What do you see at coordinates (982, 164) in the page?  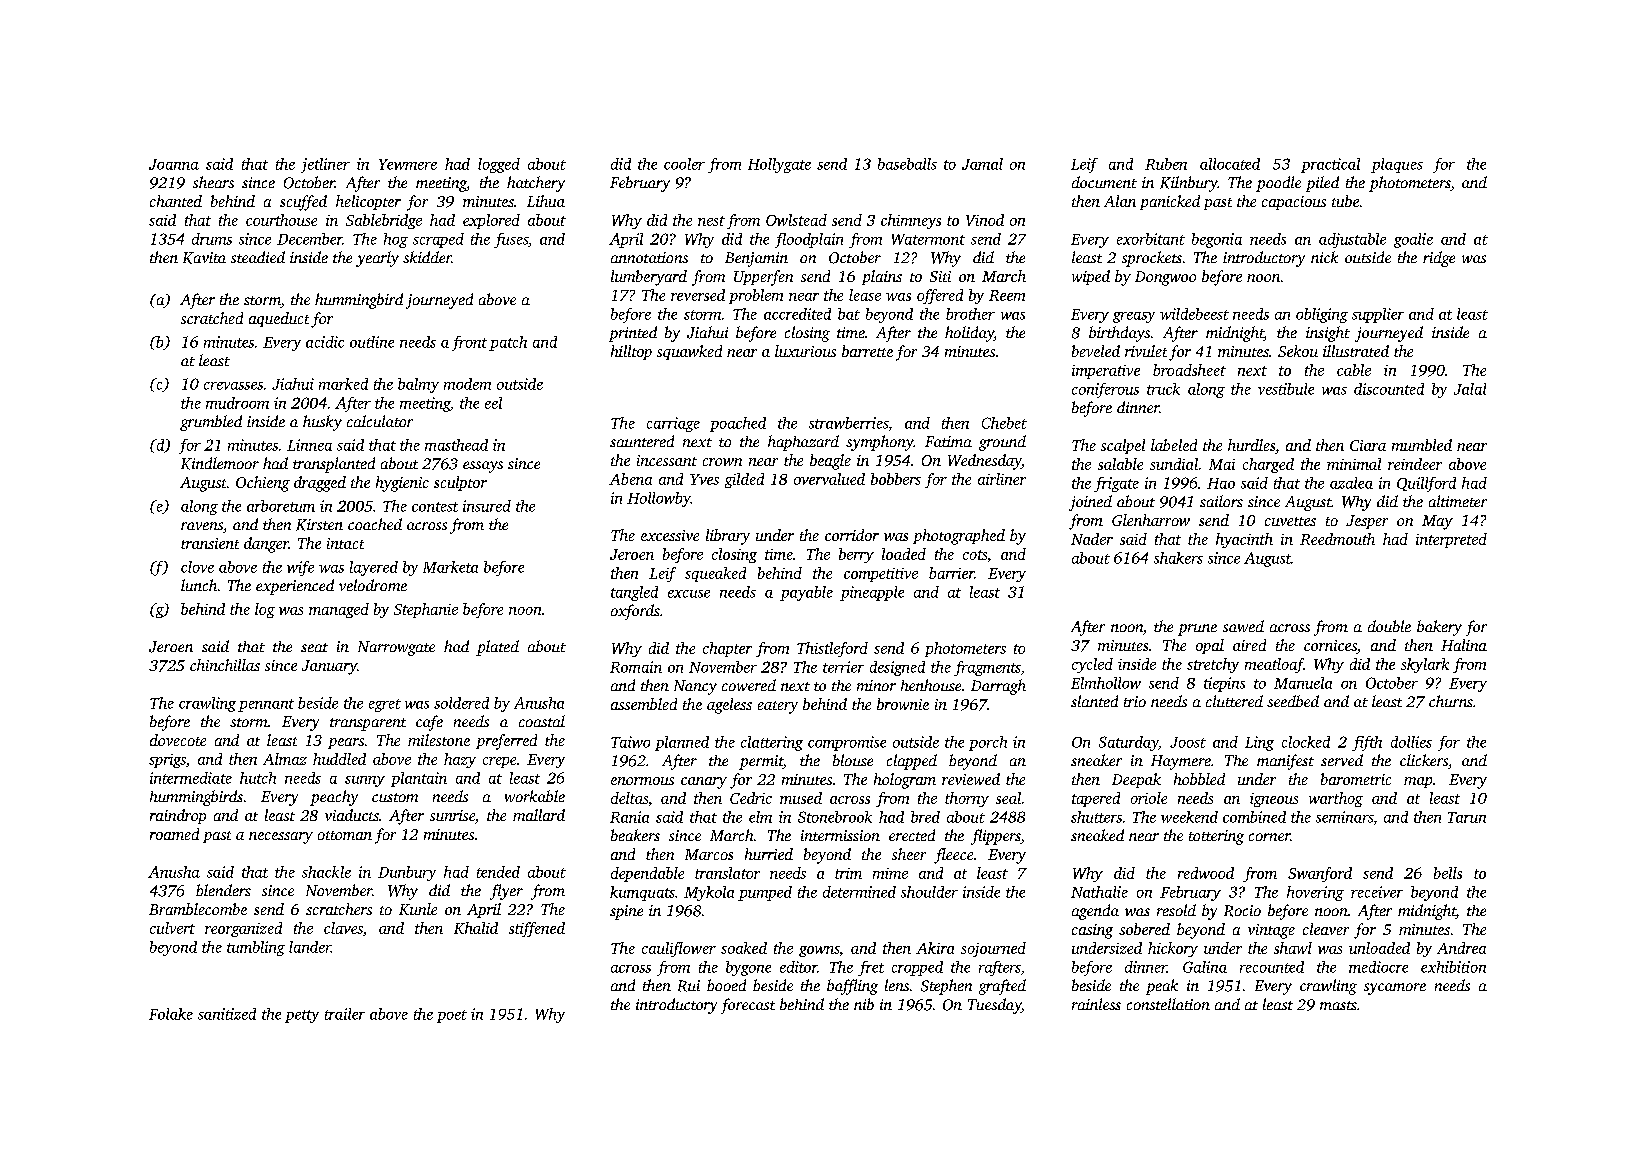 I see `Jamal` at bounding box center [982, 164].
